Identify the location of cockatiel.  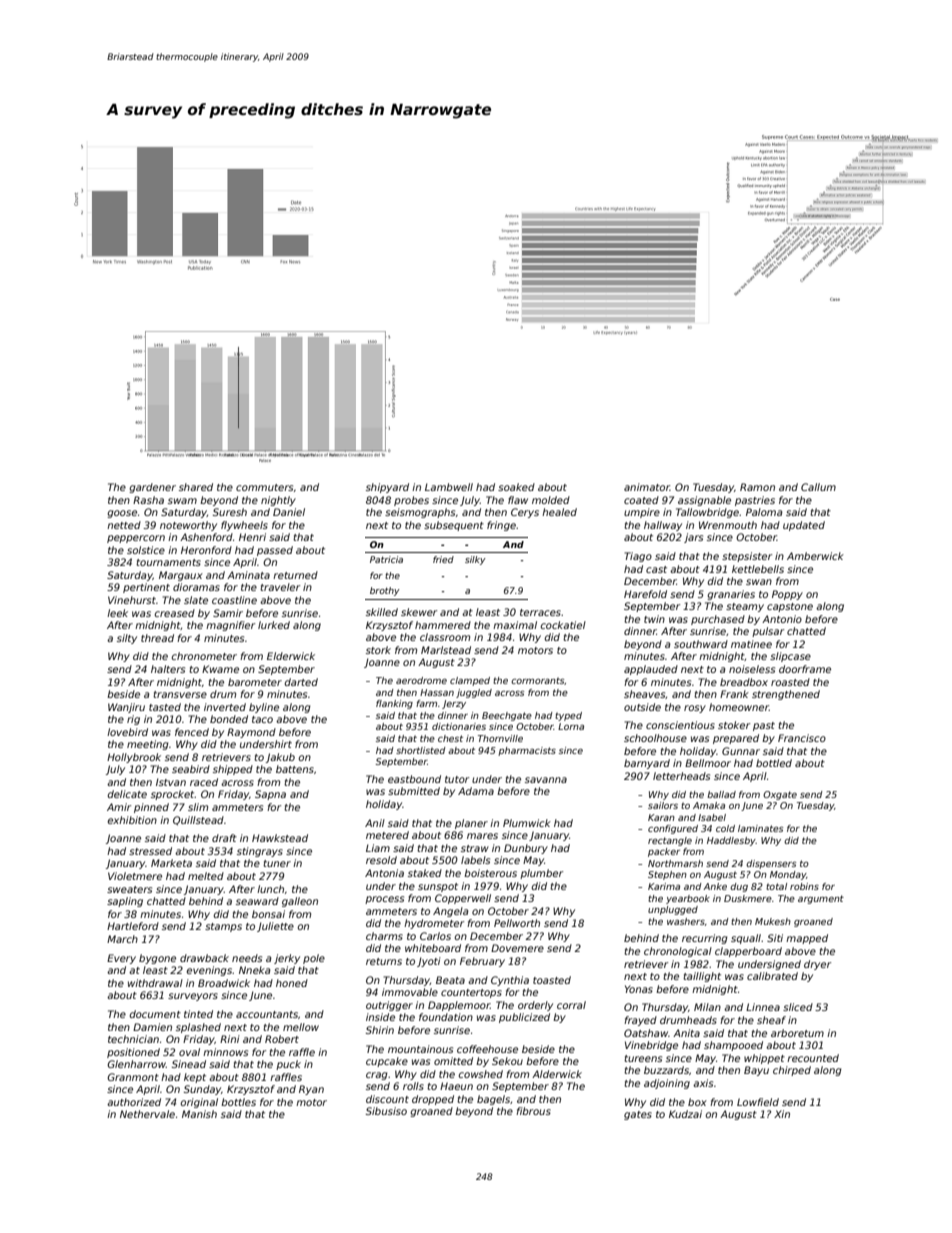
(563, 625).
